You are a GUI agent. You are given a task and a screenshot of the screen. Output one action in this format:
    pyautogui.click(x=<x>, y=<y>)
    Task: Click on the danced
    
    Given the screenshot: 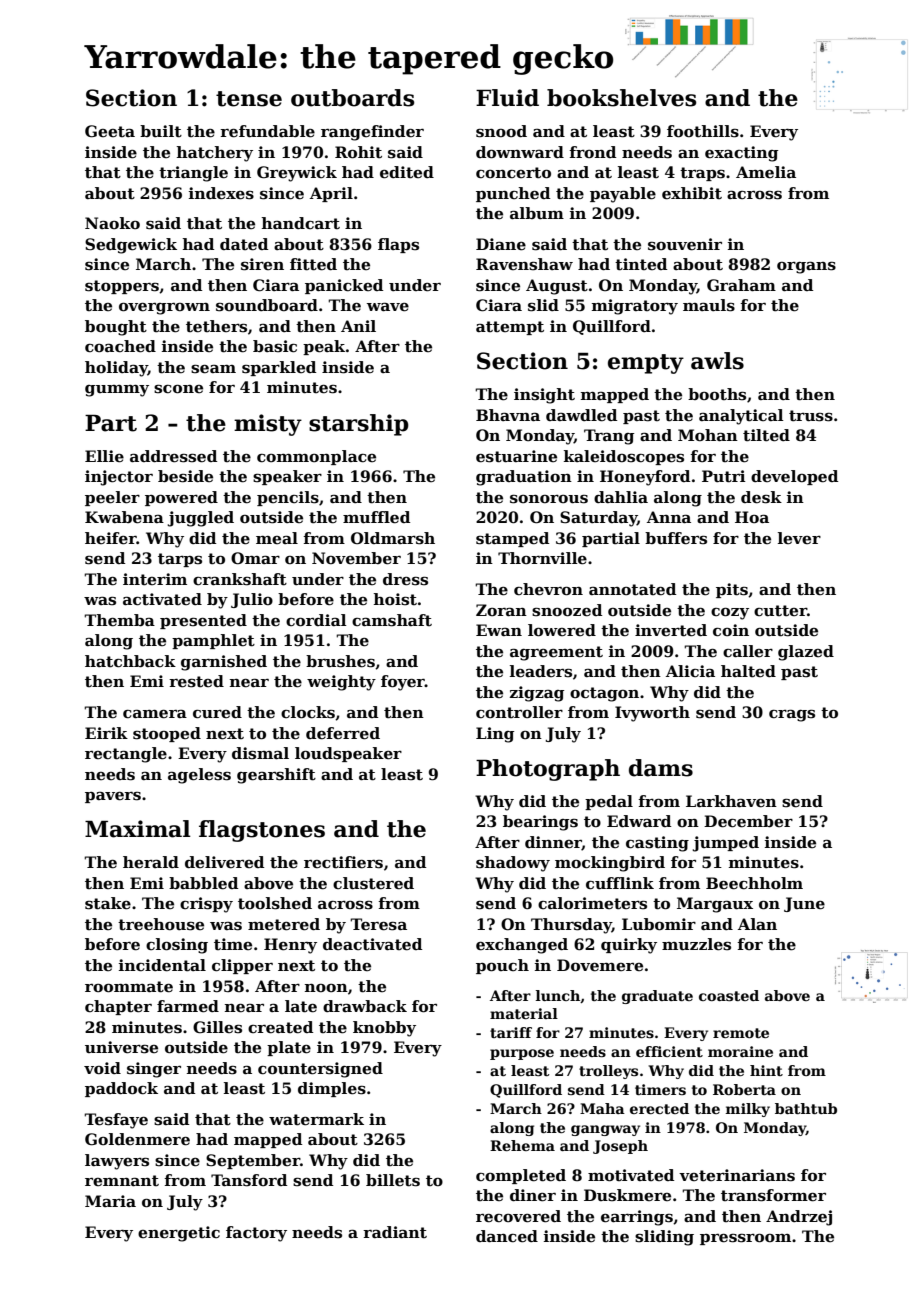 What is the action you would take?
    pyautogui.click(x=507, y=1236)
